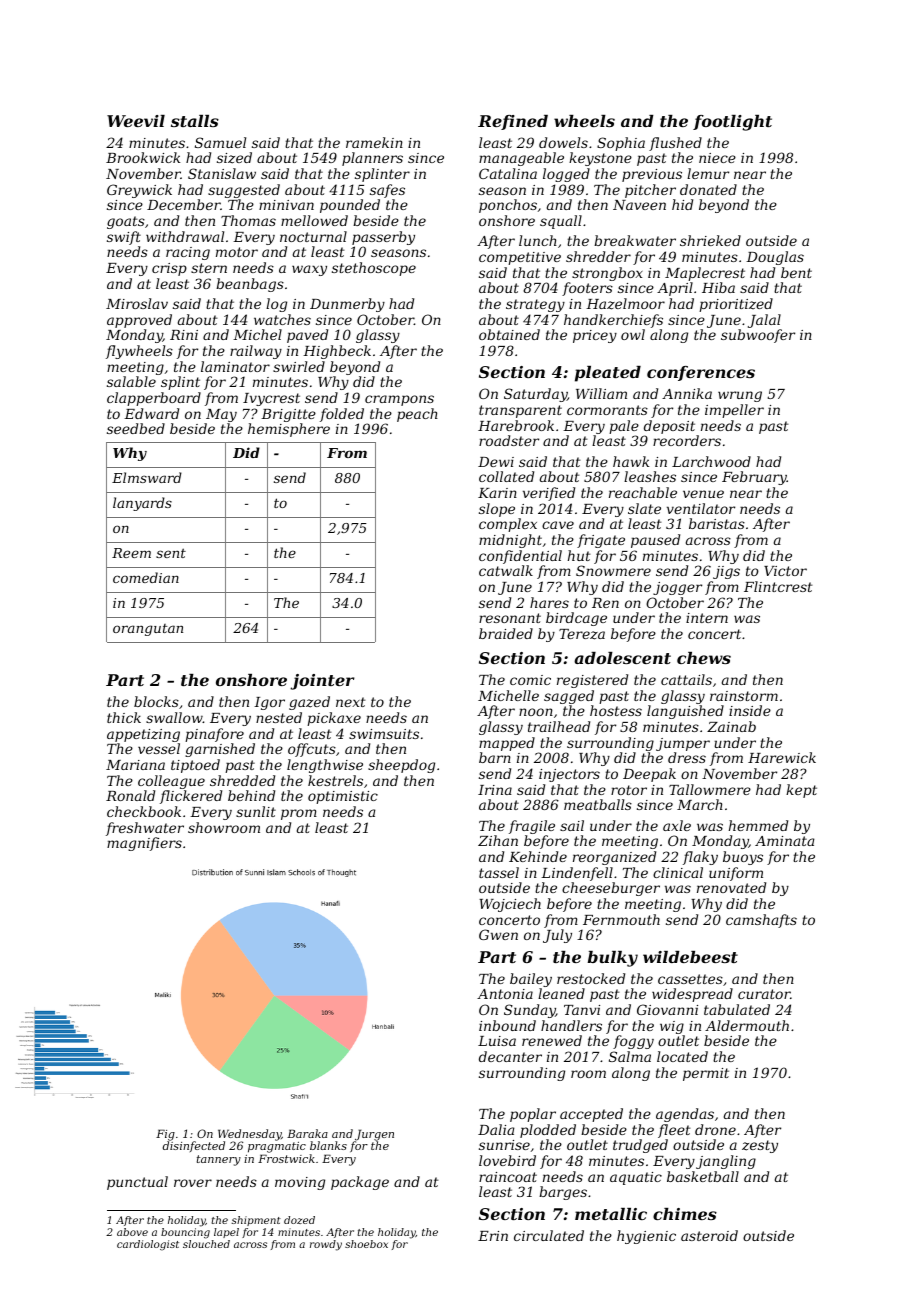  What do you see at coordinates (677, 825) in the document?
I see `axle` at bounding box center [677, 825].
